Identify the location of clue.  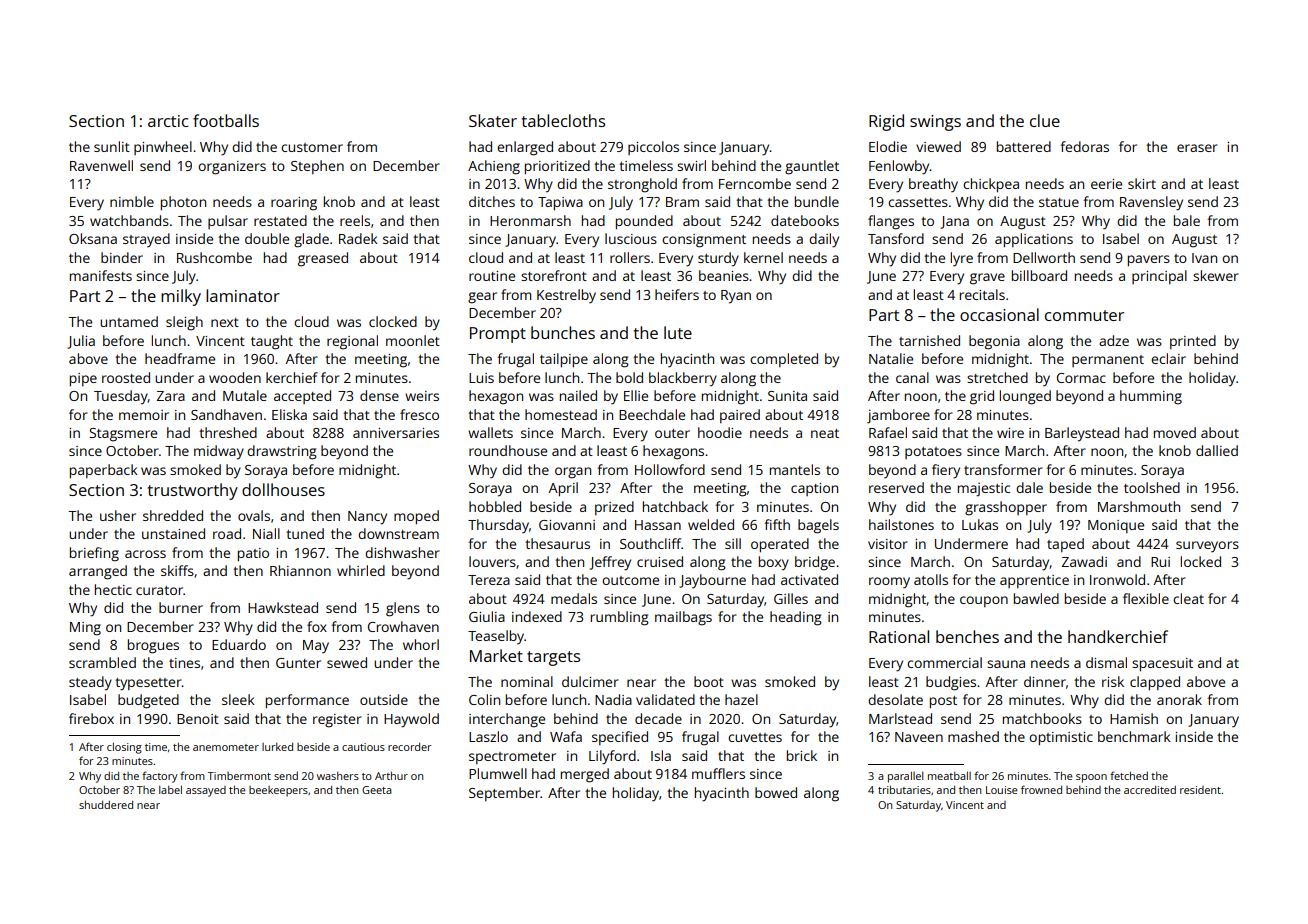
(1045, 120).
